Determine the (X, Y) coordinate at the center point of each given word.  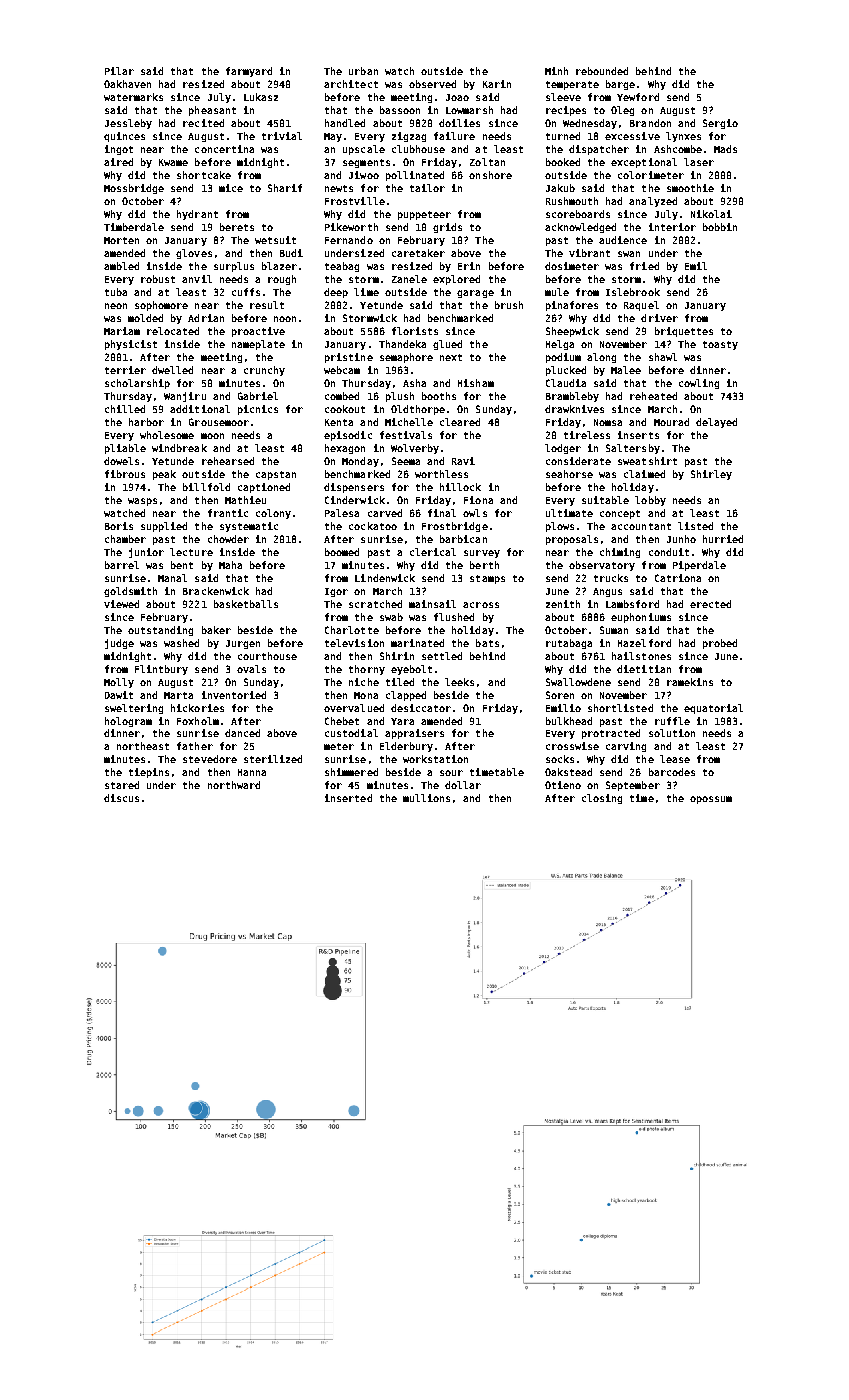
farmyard (249, 72)
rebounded (602, 71)
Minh (556, 71)
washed (181, 643)
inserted (348, 798)
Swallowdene (578, 682)
